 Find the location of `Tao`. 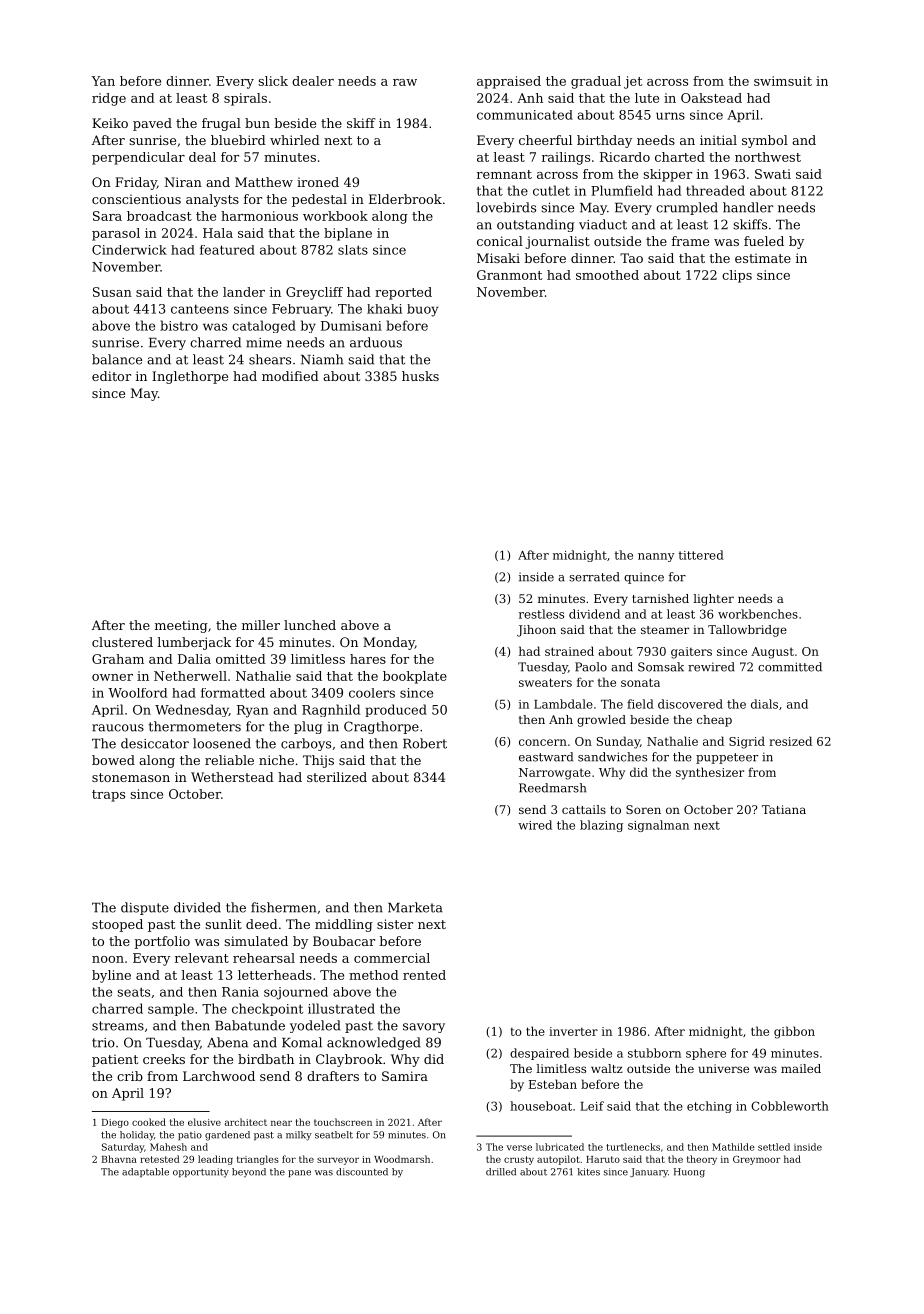

Tao is located at coordinates (631, 258).
